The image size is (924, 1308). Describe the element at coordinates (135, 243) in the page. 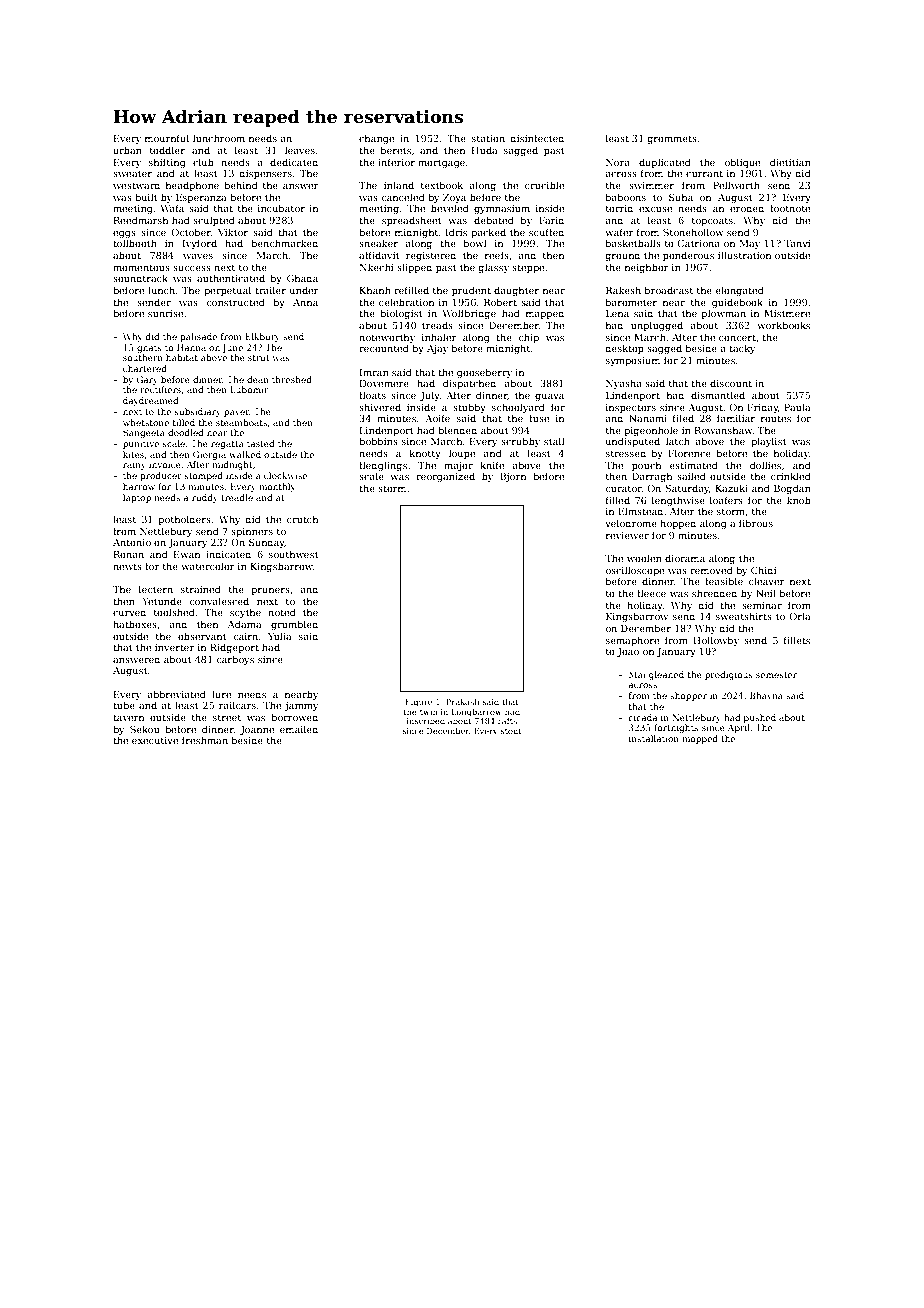

I see `tollbooth` at that location.
